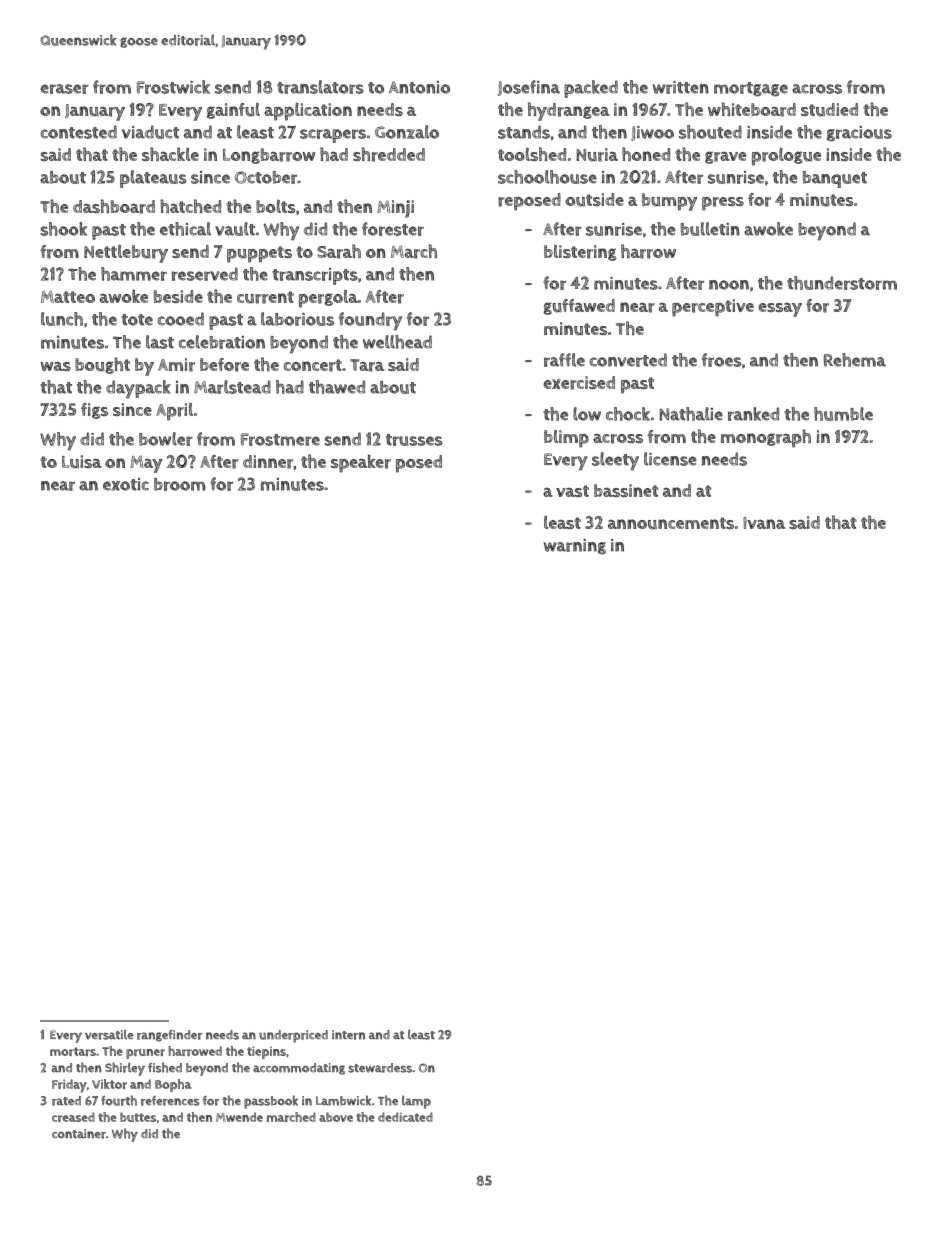 The image size is (952, 1233). What do you see at coordinates (173, 87) in the screenshot?
I see `Frostwick` at bounding box center [173, 87].
